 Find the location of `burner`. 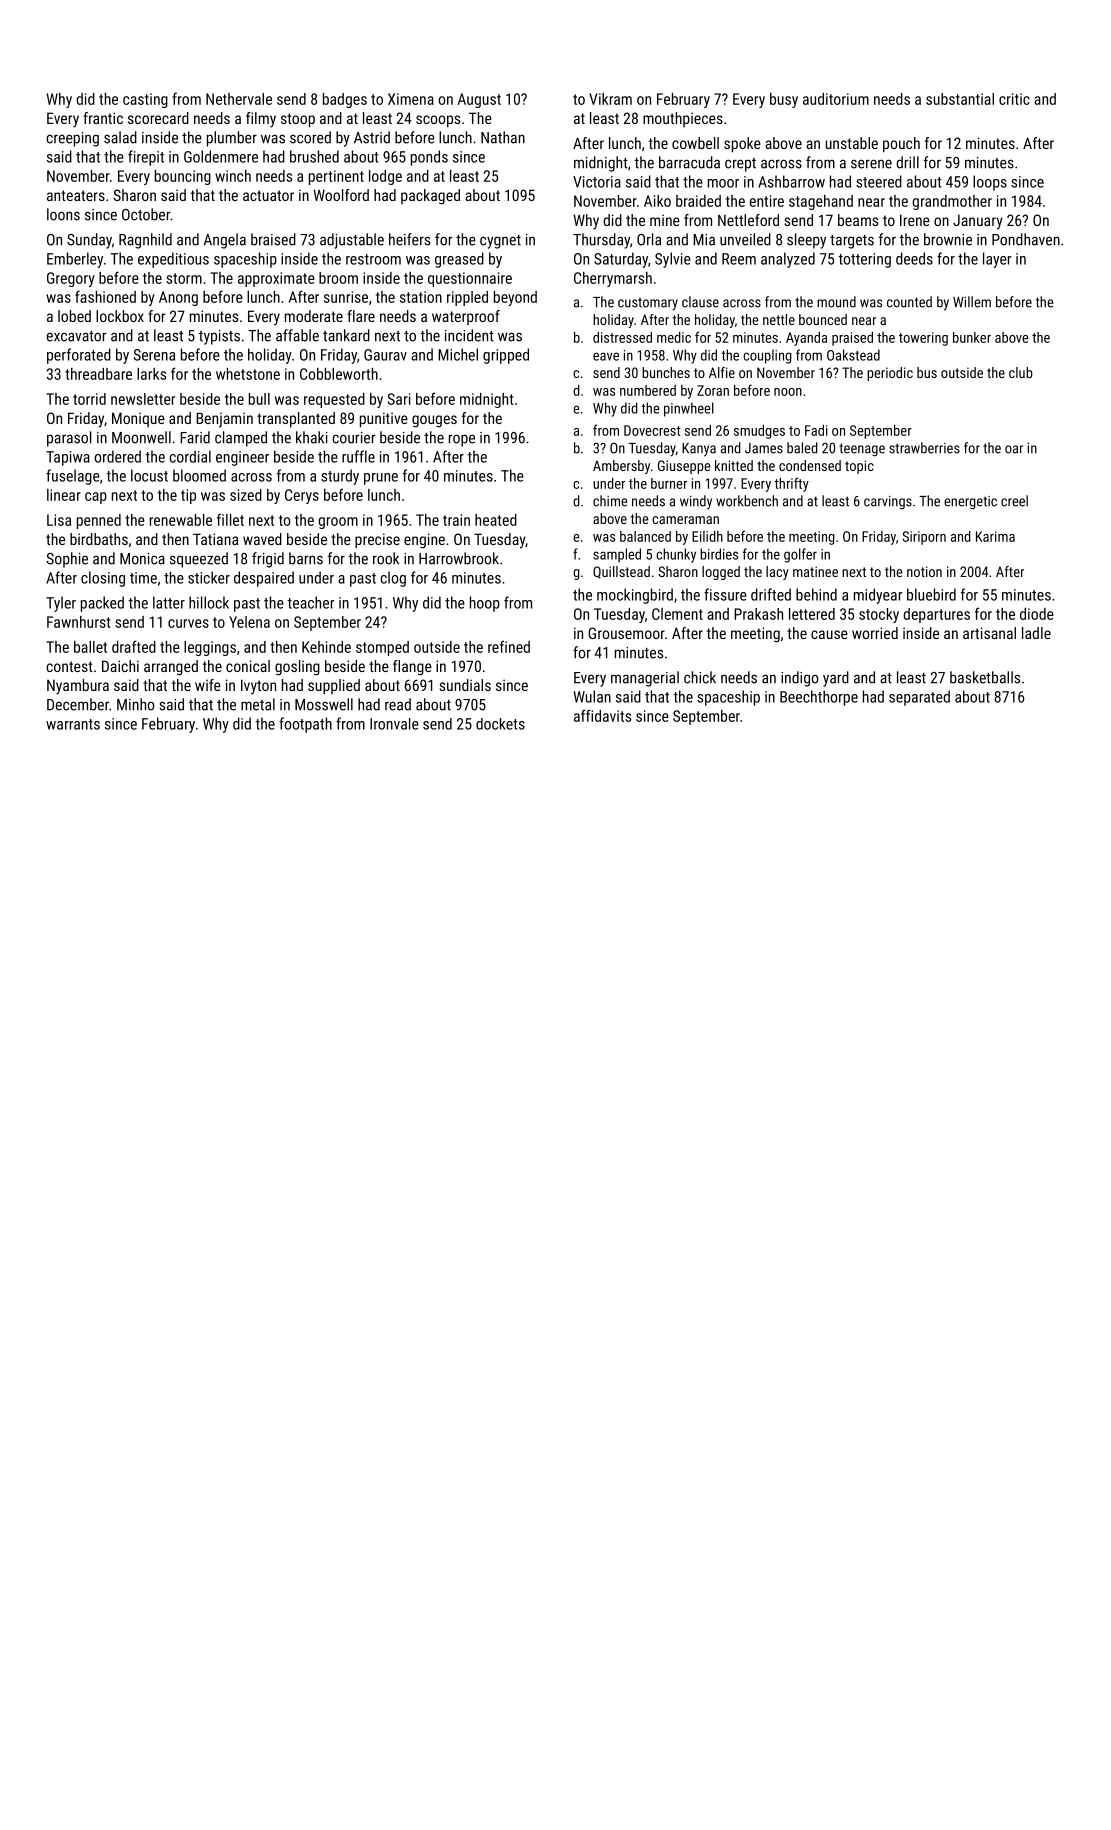

burner is located at coordinates (669, 483).
